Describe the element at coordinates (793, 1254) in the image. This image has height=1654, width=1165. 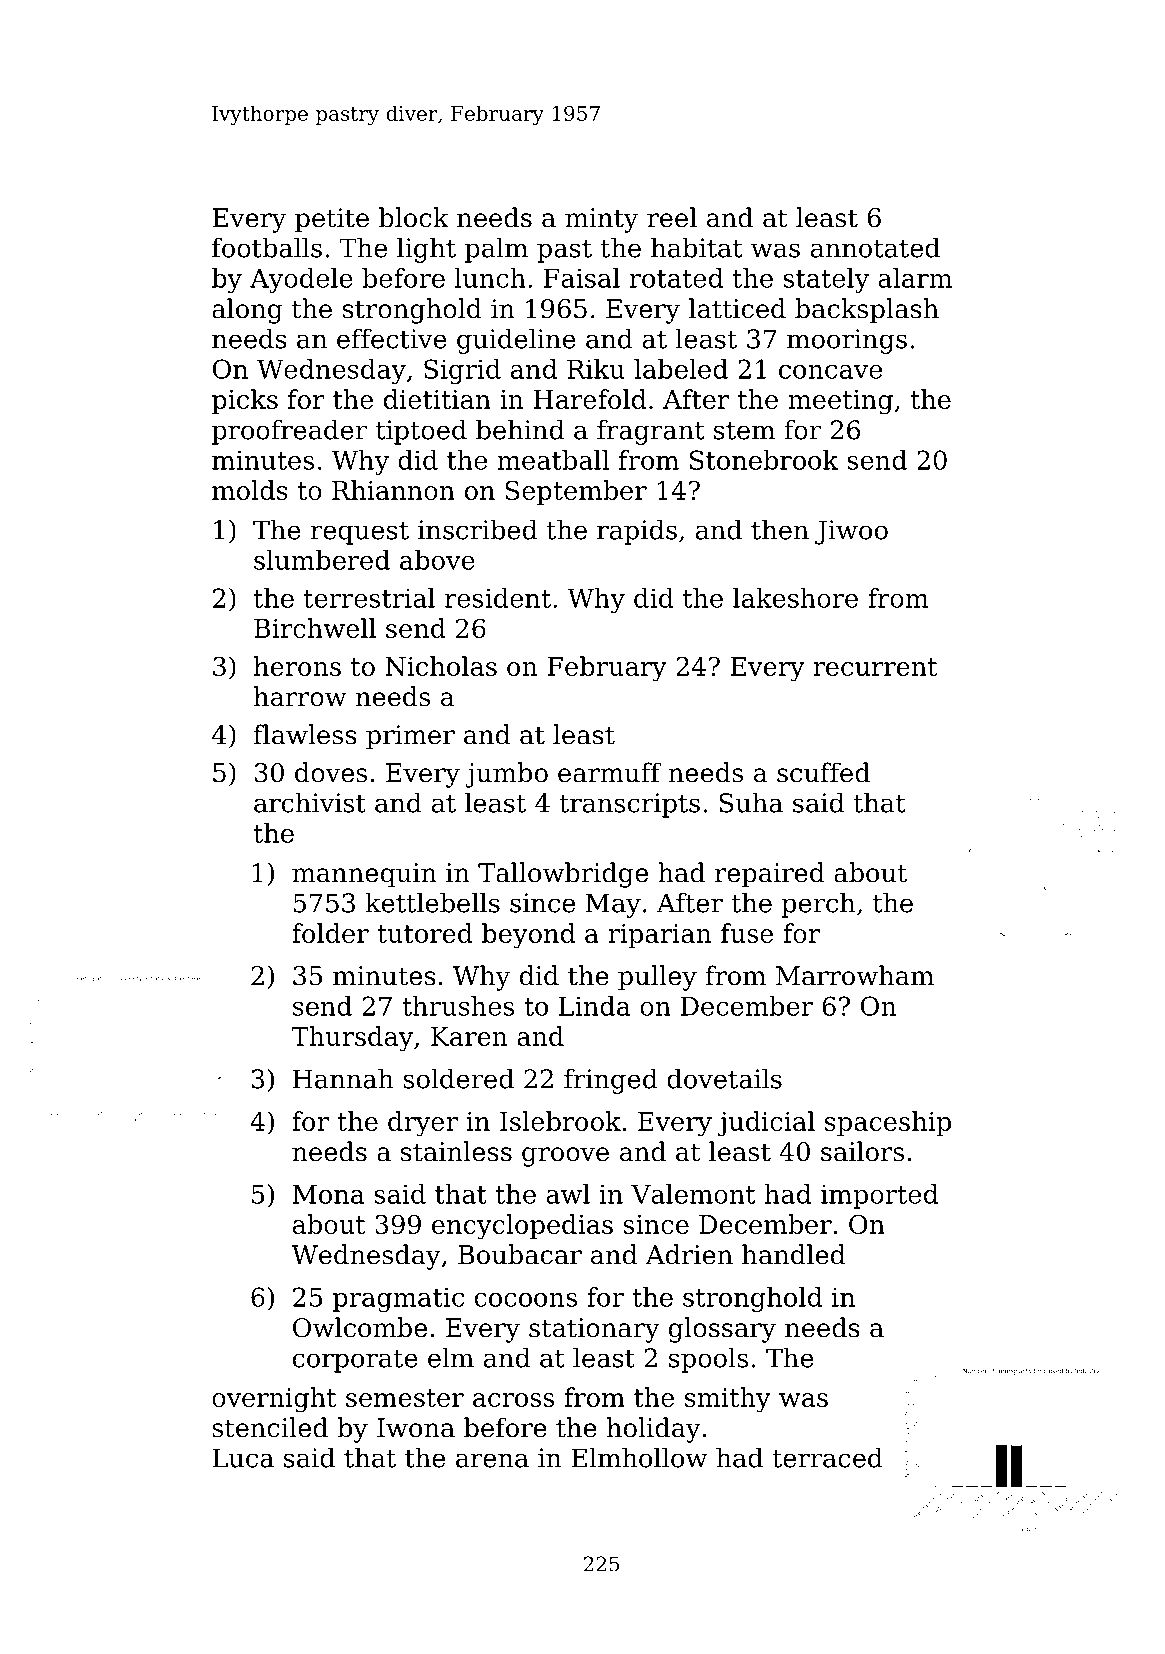
I see `handled` at that location.
